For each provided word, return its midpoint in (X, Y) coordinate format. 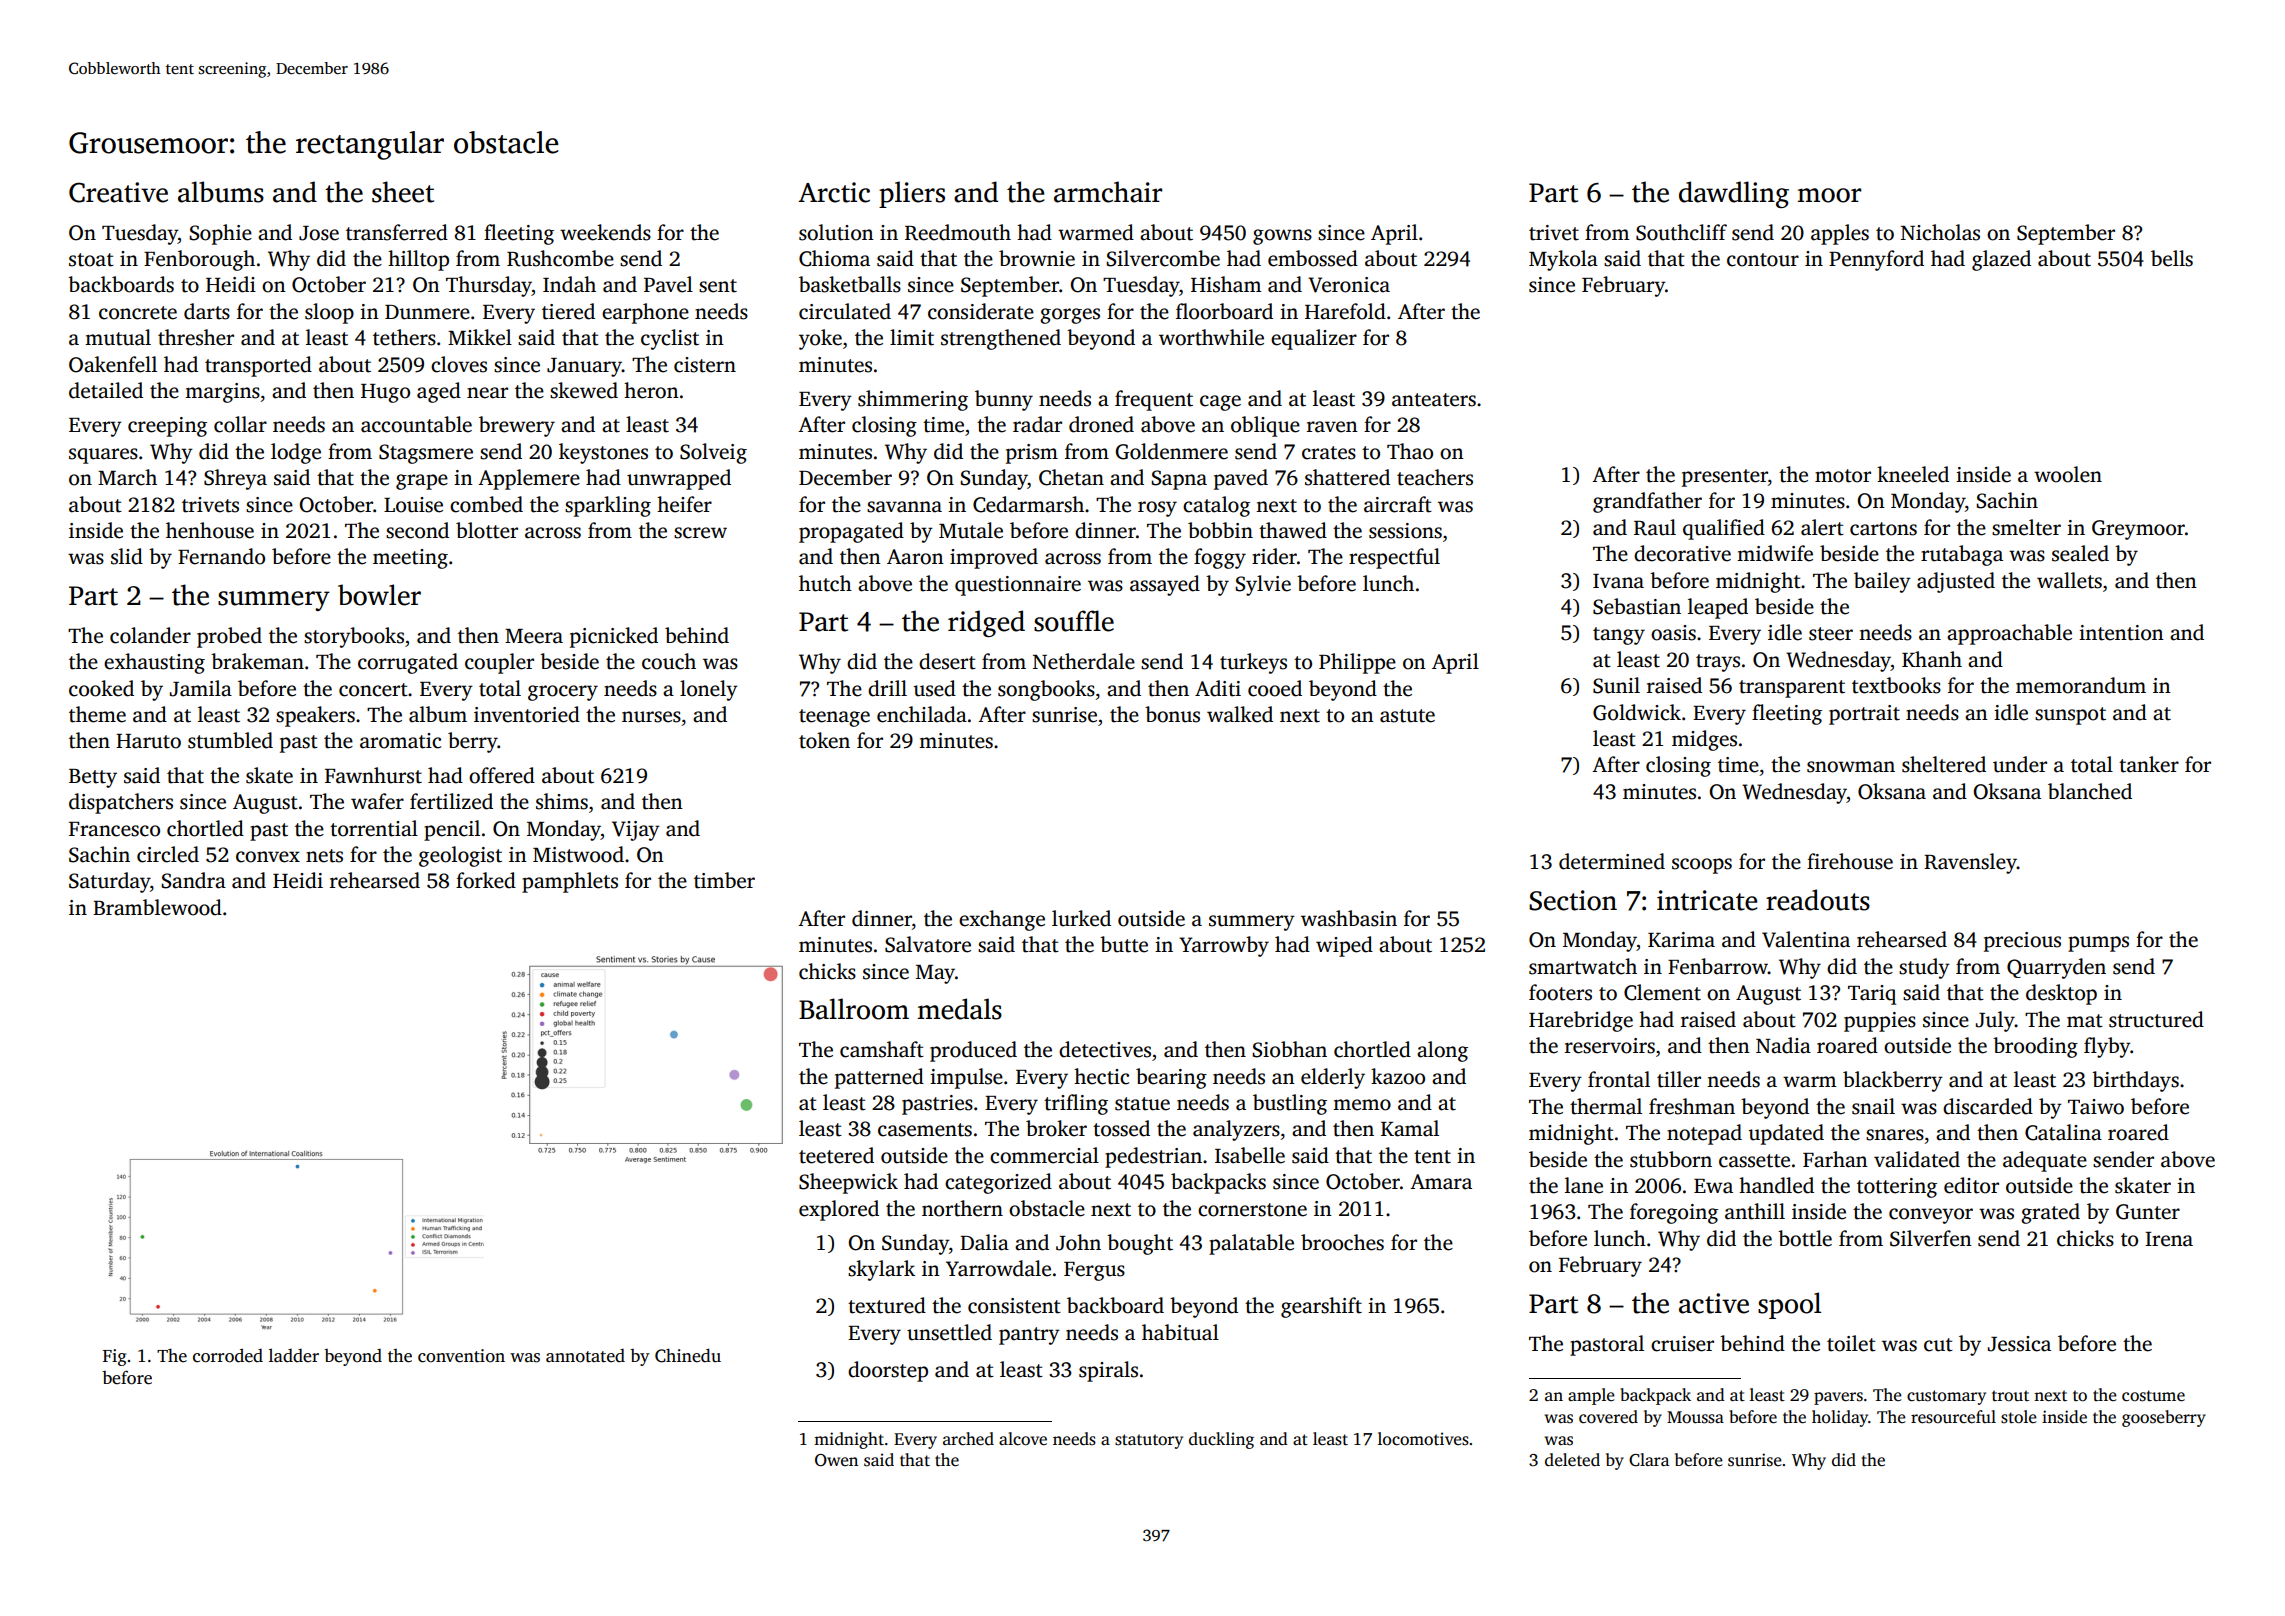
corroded (228, 1355)
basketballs (850, 284)
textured (887, 1305)
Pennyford (1876, 260)
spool (1789, 1305)
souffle (1074, 621)
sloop (329, 313)
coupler (499, 663)
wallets (2069, 580)
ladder (294, 1355)
